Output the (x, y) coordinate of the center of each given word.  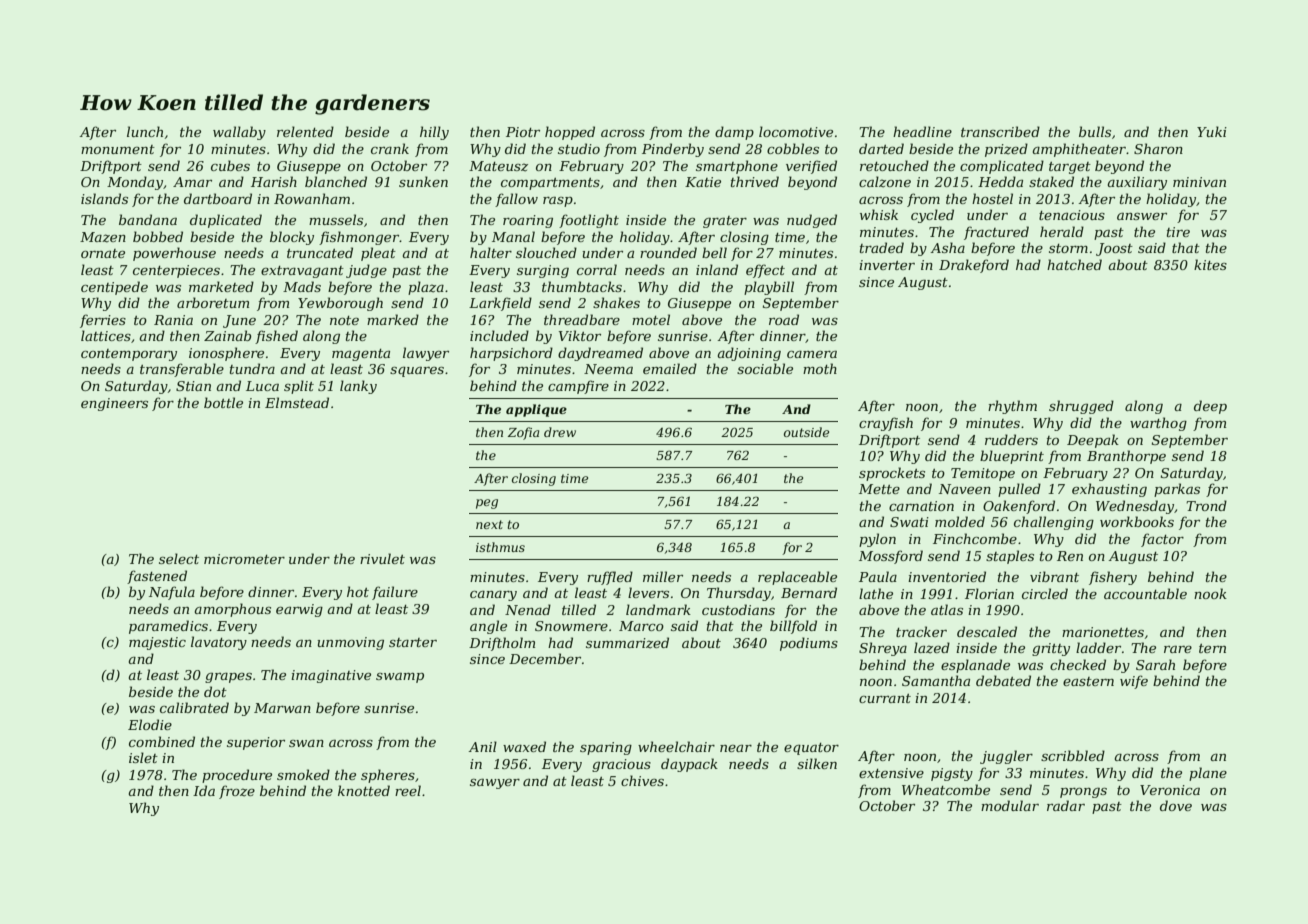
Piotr (523, 132)
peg (487, 504)
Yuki (1212, 131)
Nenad (528, 609)
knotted (364, 790)
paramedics (168, 627)
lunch (145, 131)
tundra (252, 368)
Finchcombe (975, 538)
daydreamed (600, 354)
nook (1210, 593)
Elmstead (297, 402)
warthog (1158, 424)
